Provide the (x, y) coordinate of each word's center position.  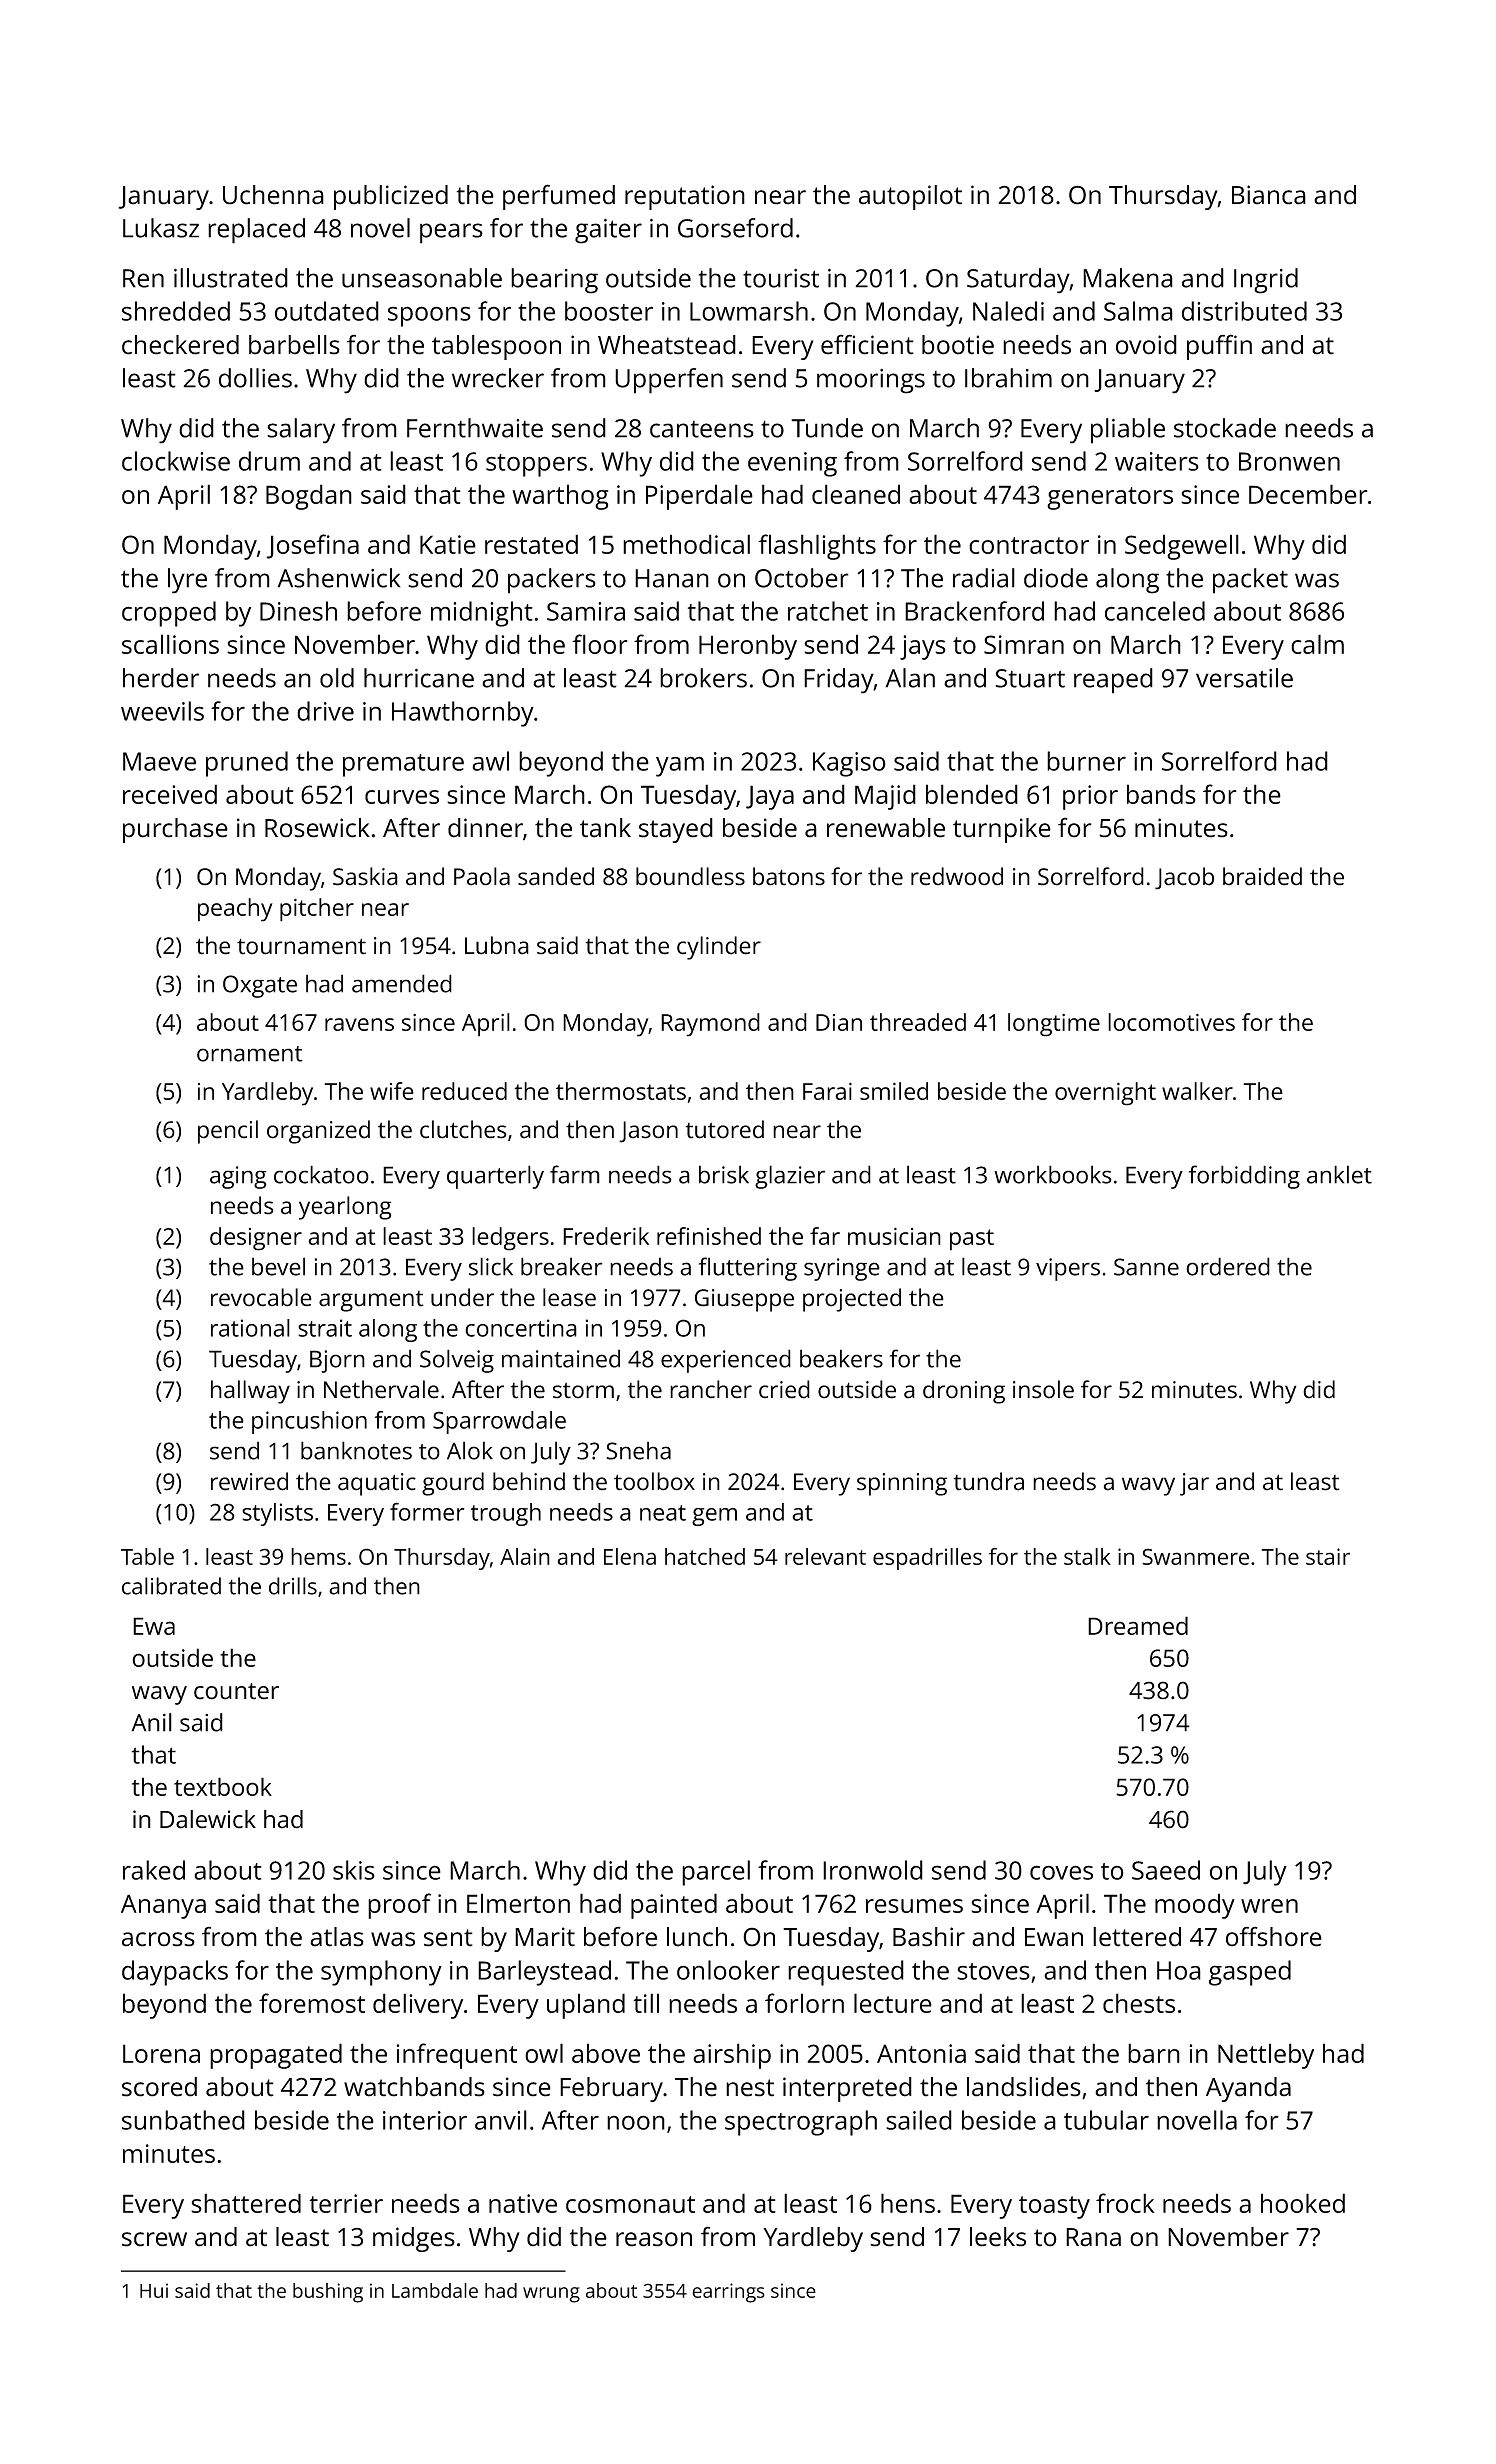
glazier (790, 1177)
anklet (1339, 1174)
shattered (246, 2203)
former (427, 1511)
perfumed (559, 197)
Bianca (1269, 195)
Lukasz (161, 228)
